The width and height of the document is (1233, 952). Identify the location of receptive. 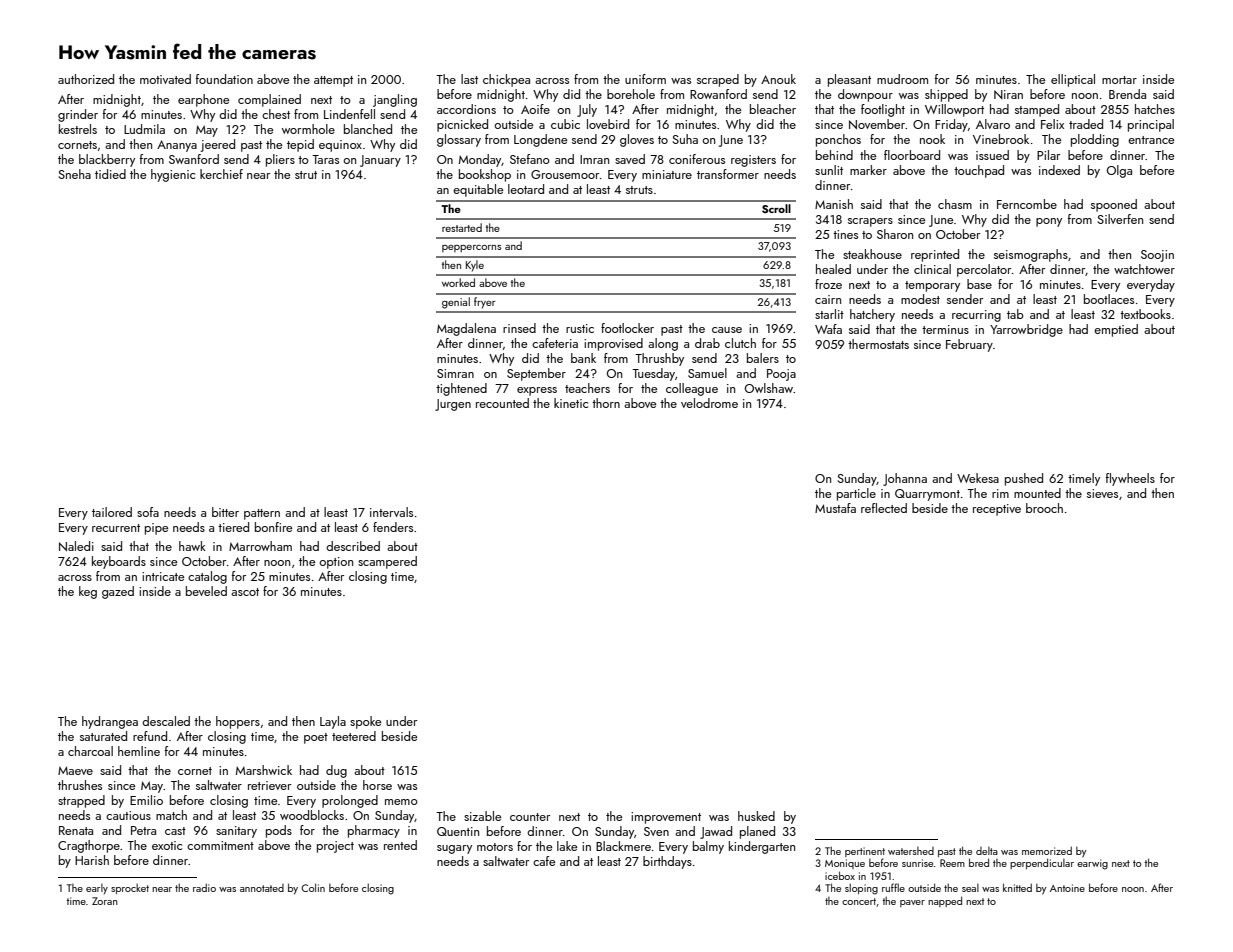
(997, 510).
